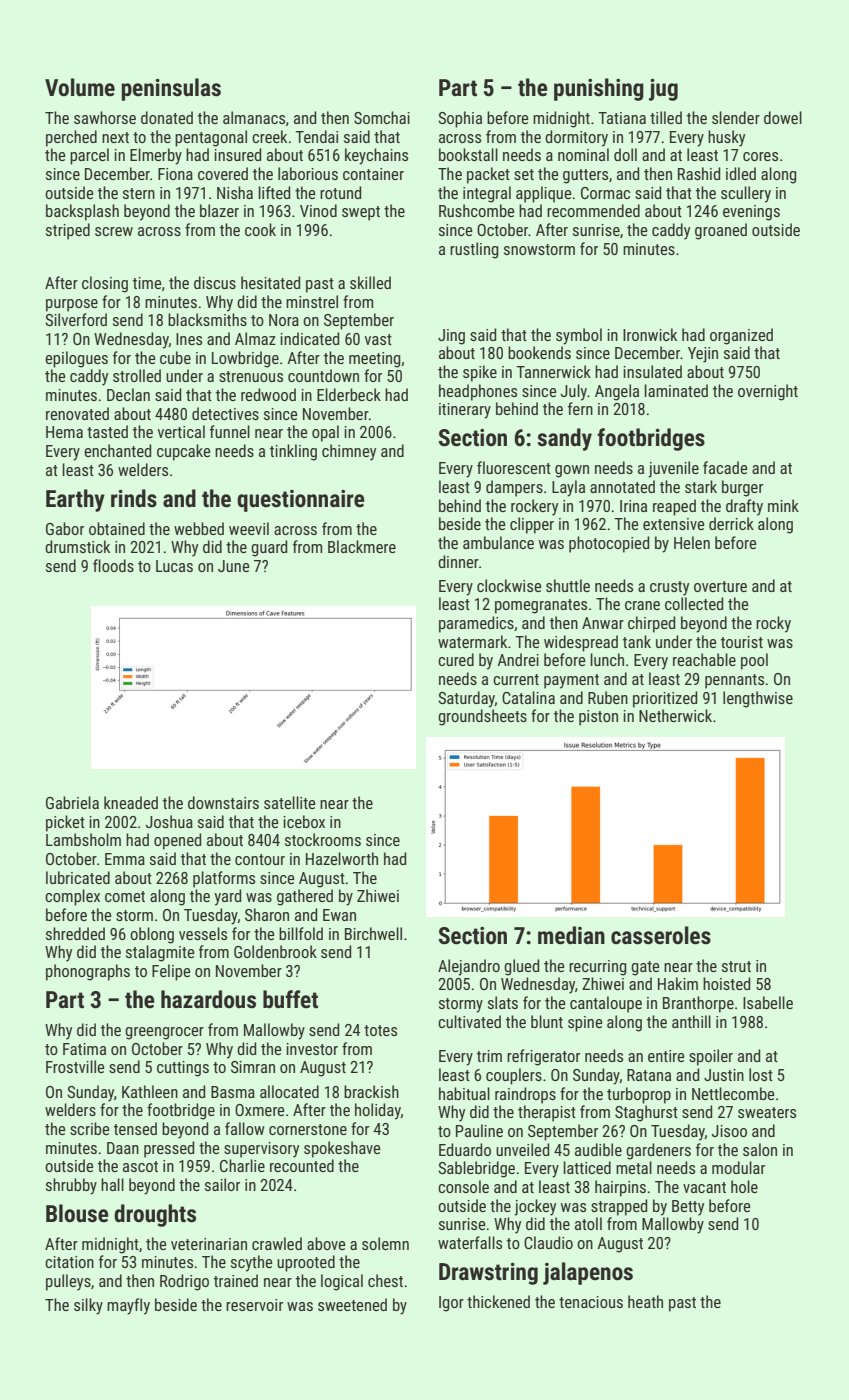 The height and width of the image is (1400, 849). I want to click on couplers, so click(514, 1076).
